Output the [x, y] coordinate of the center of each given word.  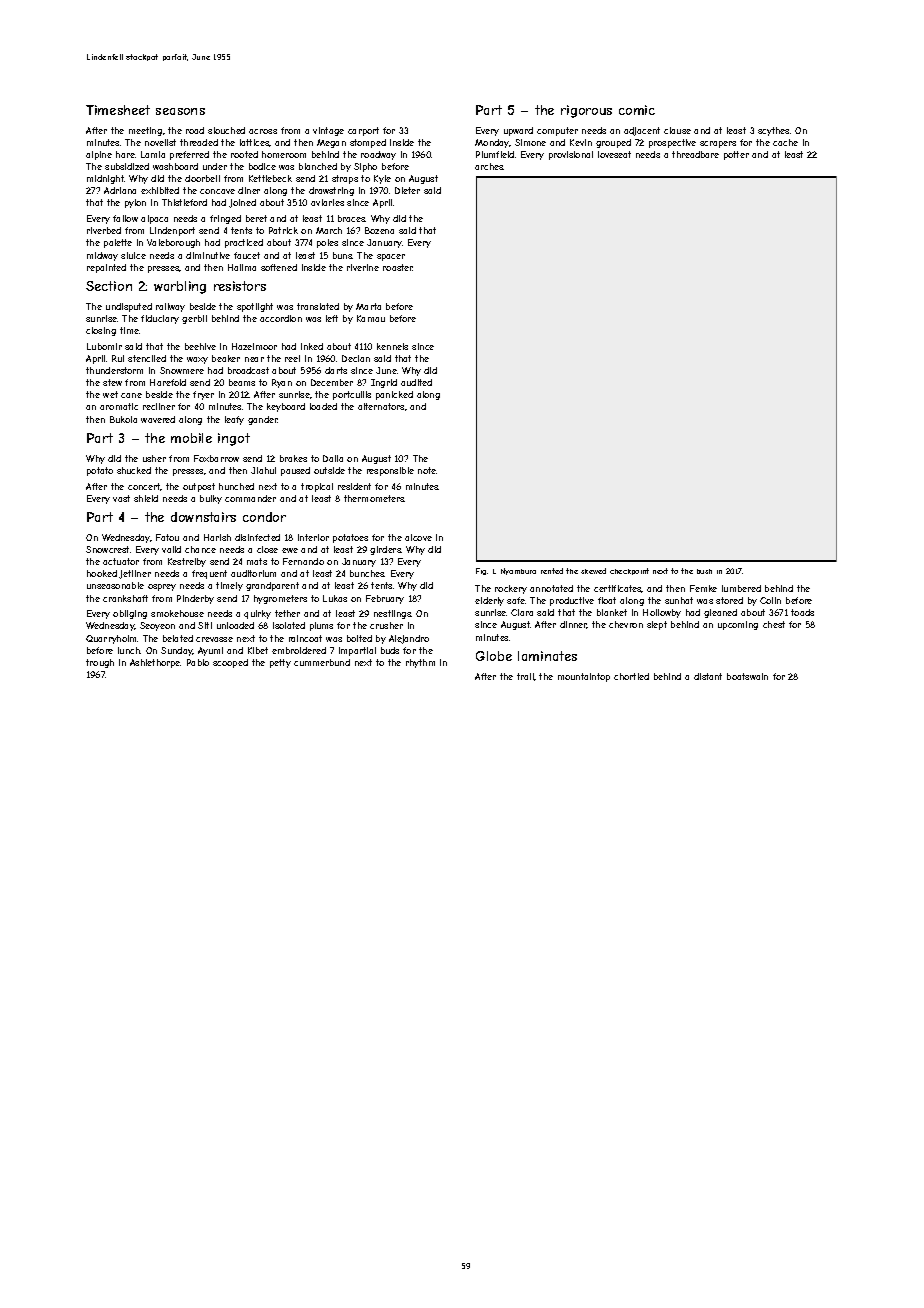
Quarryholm [112, 639]
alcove [418, 537]
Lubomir [104, 346]
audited [416, 382]
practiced [244, 243]
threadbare [695, 154]
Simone [530, 142]
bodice [262, 166]
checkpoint [629, 571]
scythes [773, 131]
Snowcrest [107, 549]
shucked [134, 470]
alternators [381, 406]
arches [489, 166]
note [427, 470]
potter [736, 155]
